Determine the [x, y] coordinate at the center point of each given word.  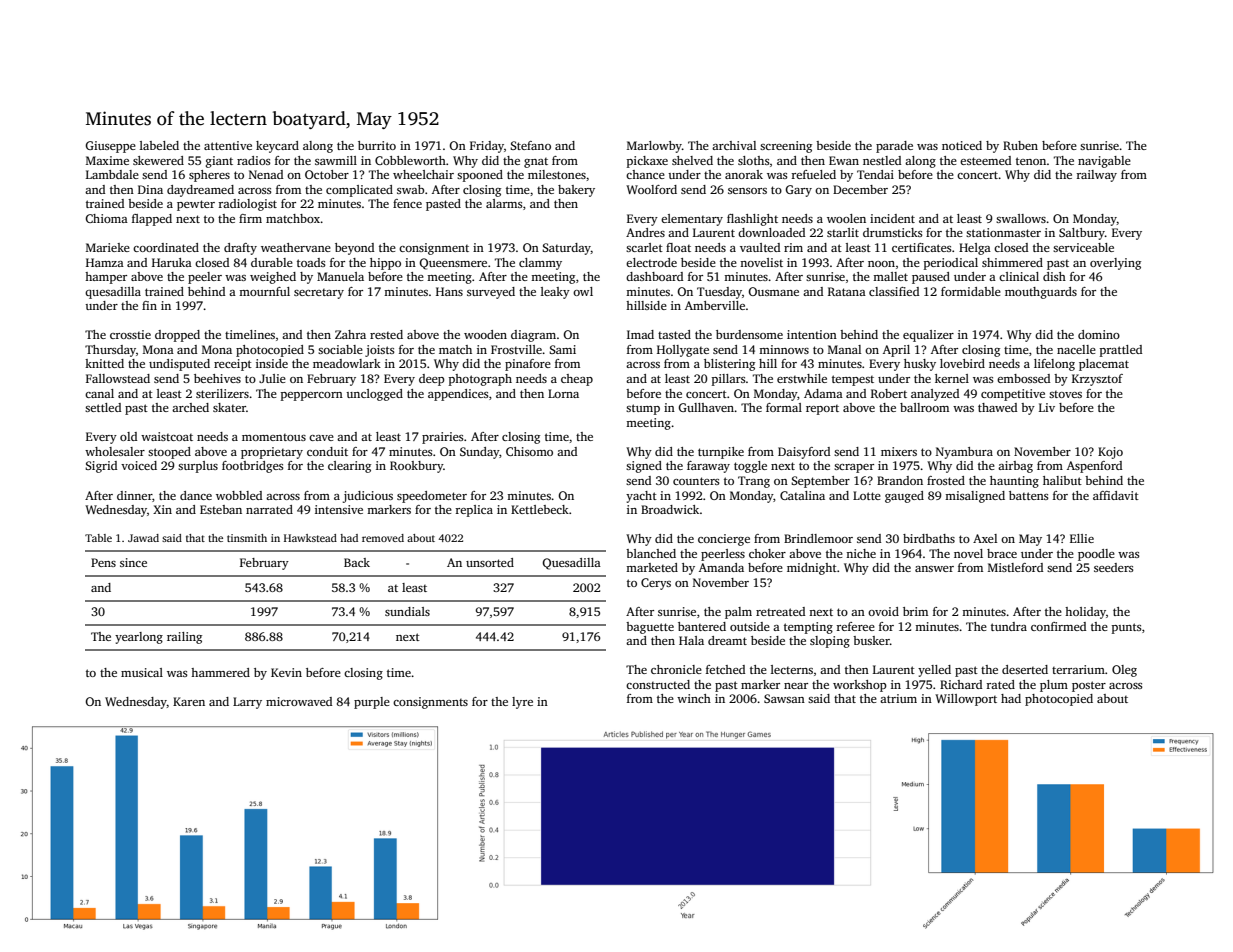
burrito [377, 145]
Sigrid [101, 467]
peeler [205, 278]
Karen [189, 701]
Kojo [1110, 453]
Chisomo [529, 451]
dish [1054, 276]
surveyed [491, 293]
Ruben [1020, 145]
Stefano [530, 145]
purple [372, 703]
